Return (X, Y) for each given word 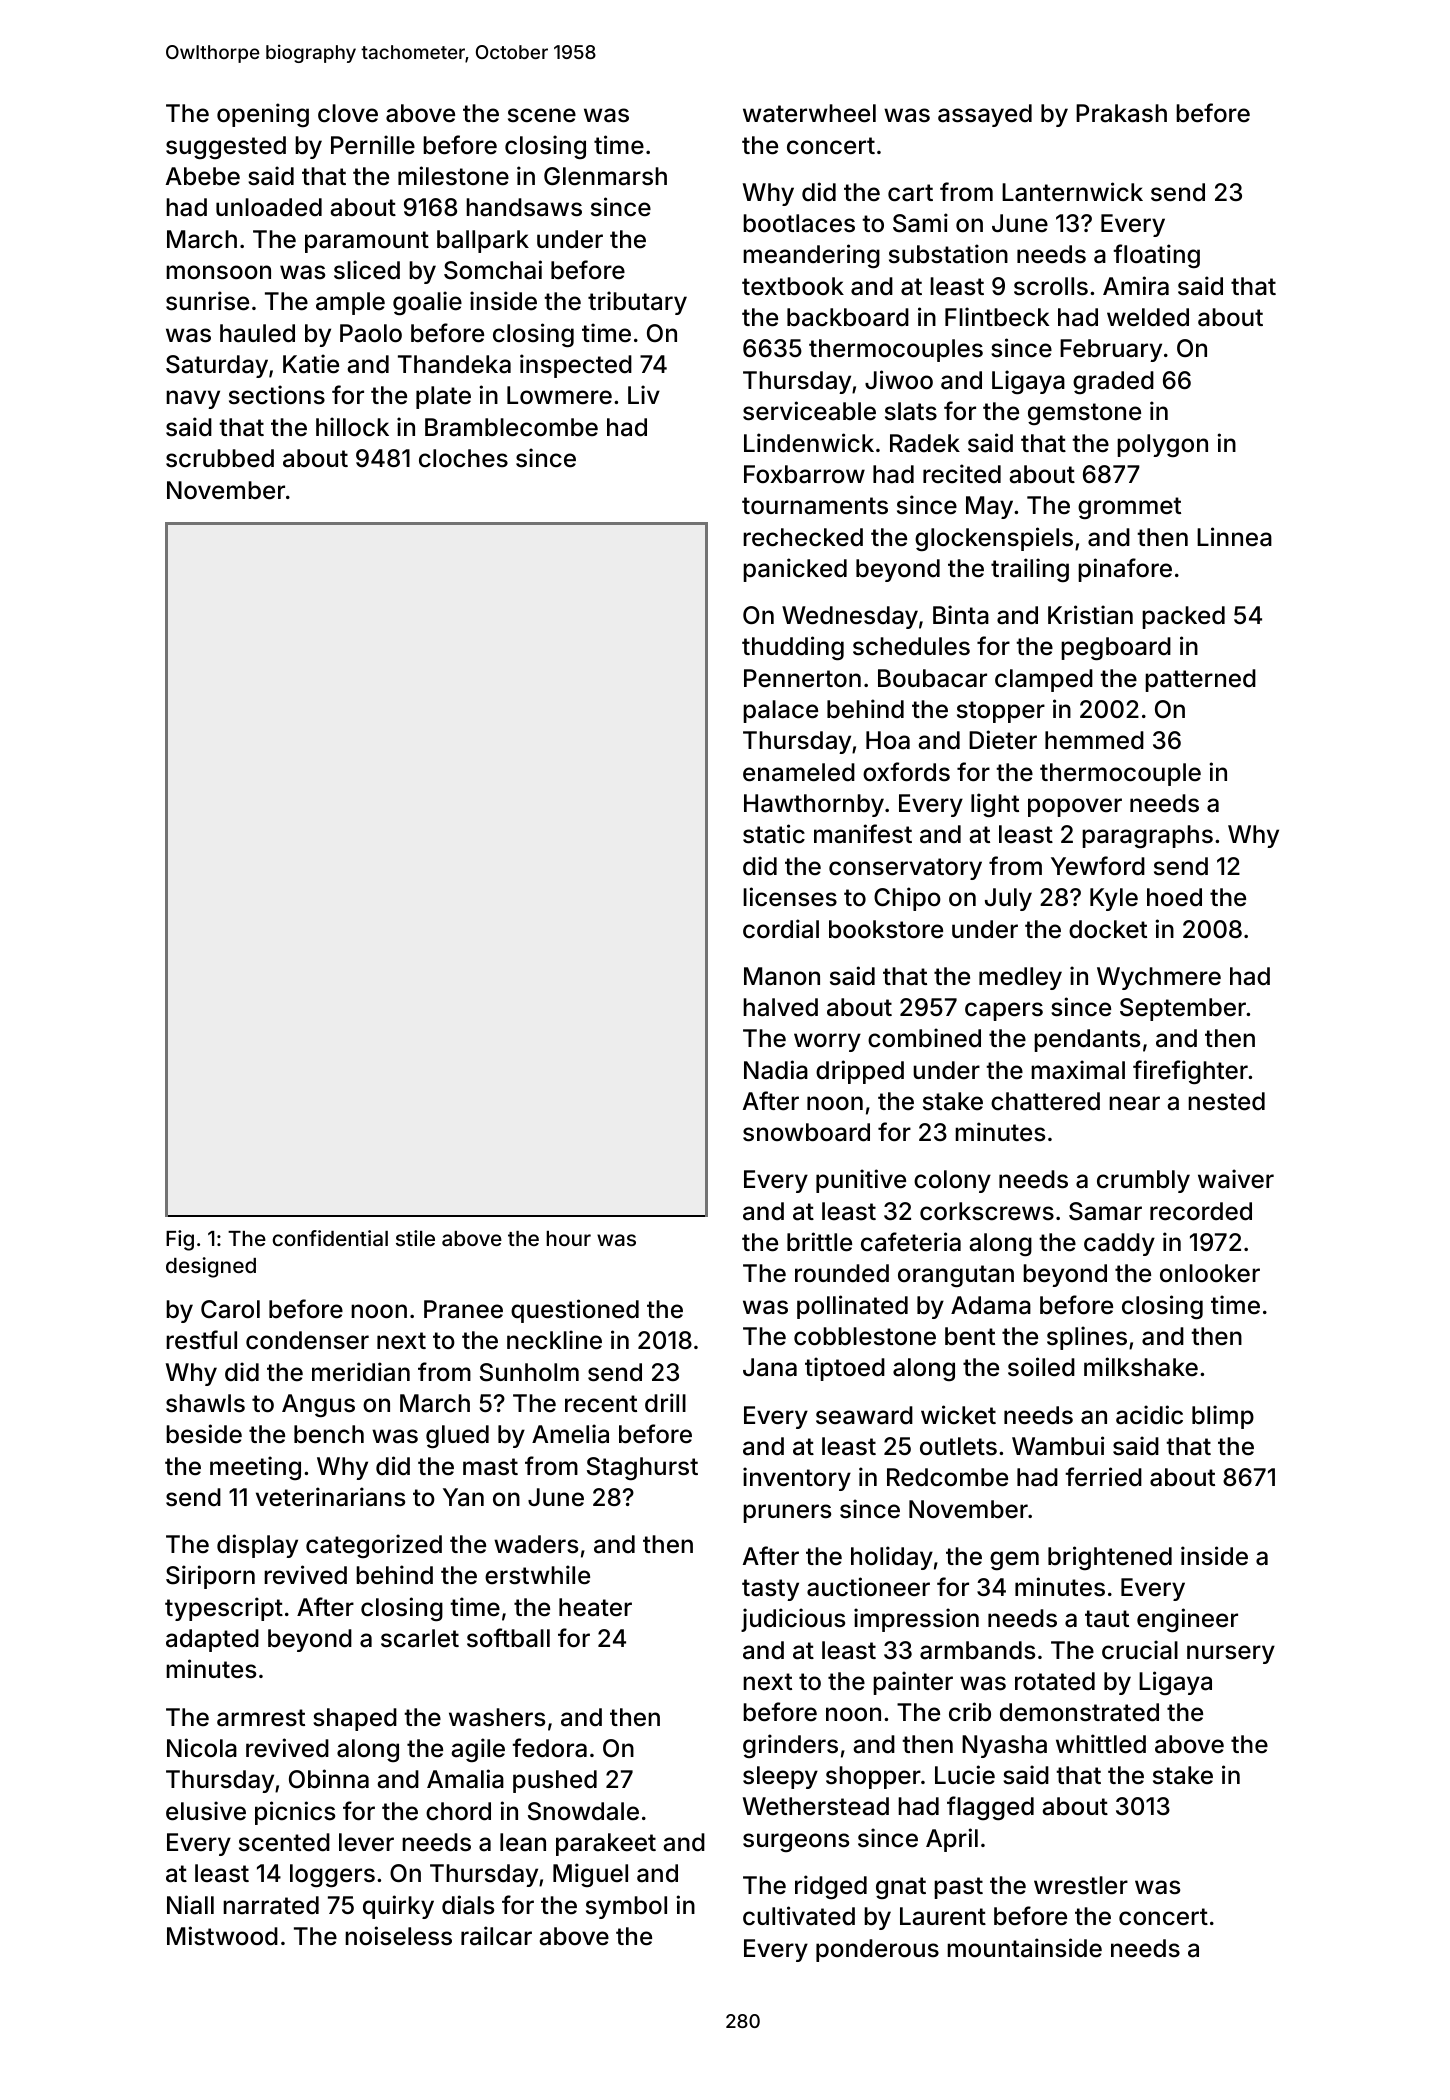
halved (780, 1007)
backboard (848, 317)
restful (201, 1340)
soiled (1041, 1367)
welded (1148, 317)
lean (523, 1842)
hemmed (1094, 740)
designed (211, 1267)
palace (780, 711)
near (1134, 1103)
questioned (575, 1311)
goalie (427, 303)
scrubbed (220, 458)
